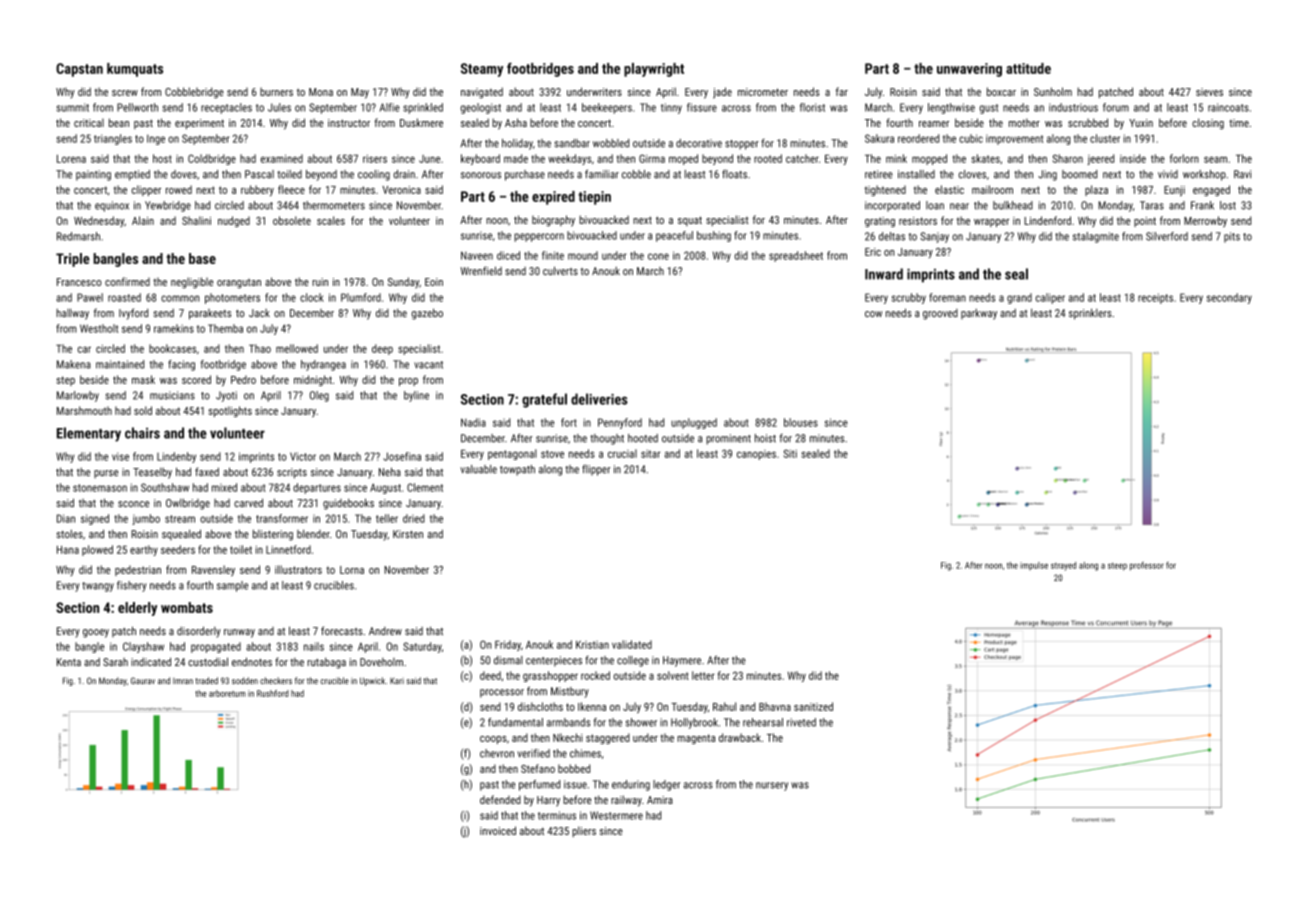 The image size is (1308, 924). Describe the element at coordinates (584, 831) in the document. I see `pliers` at that location.
